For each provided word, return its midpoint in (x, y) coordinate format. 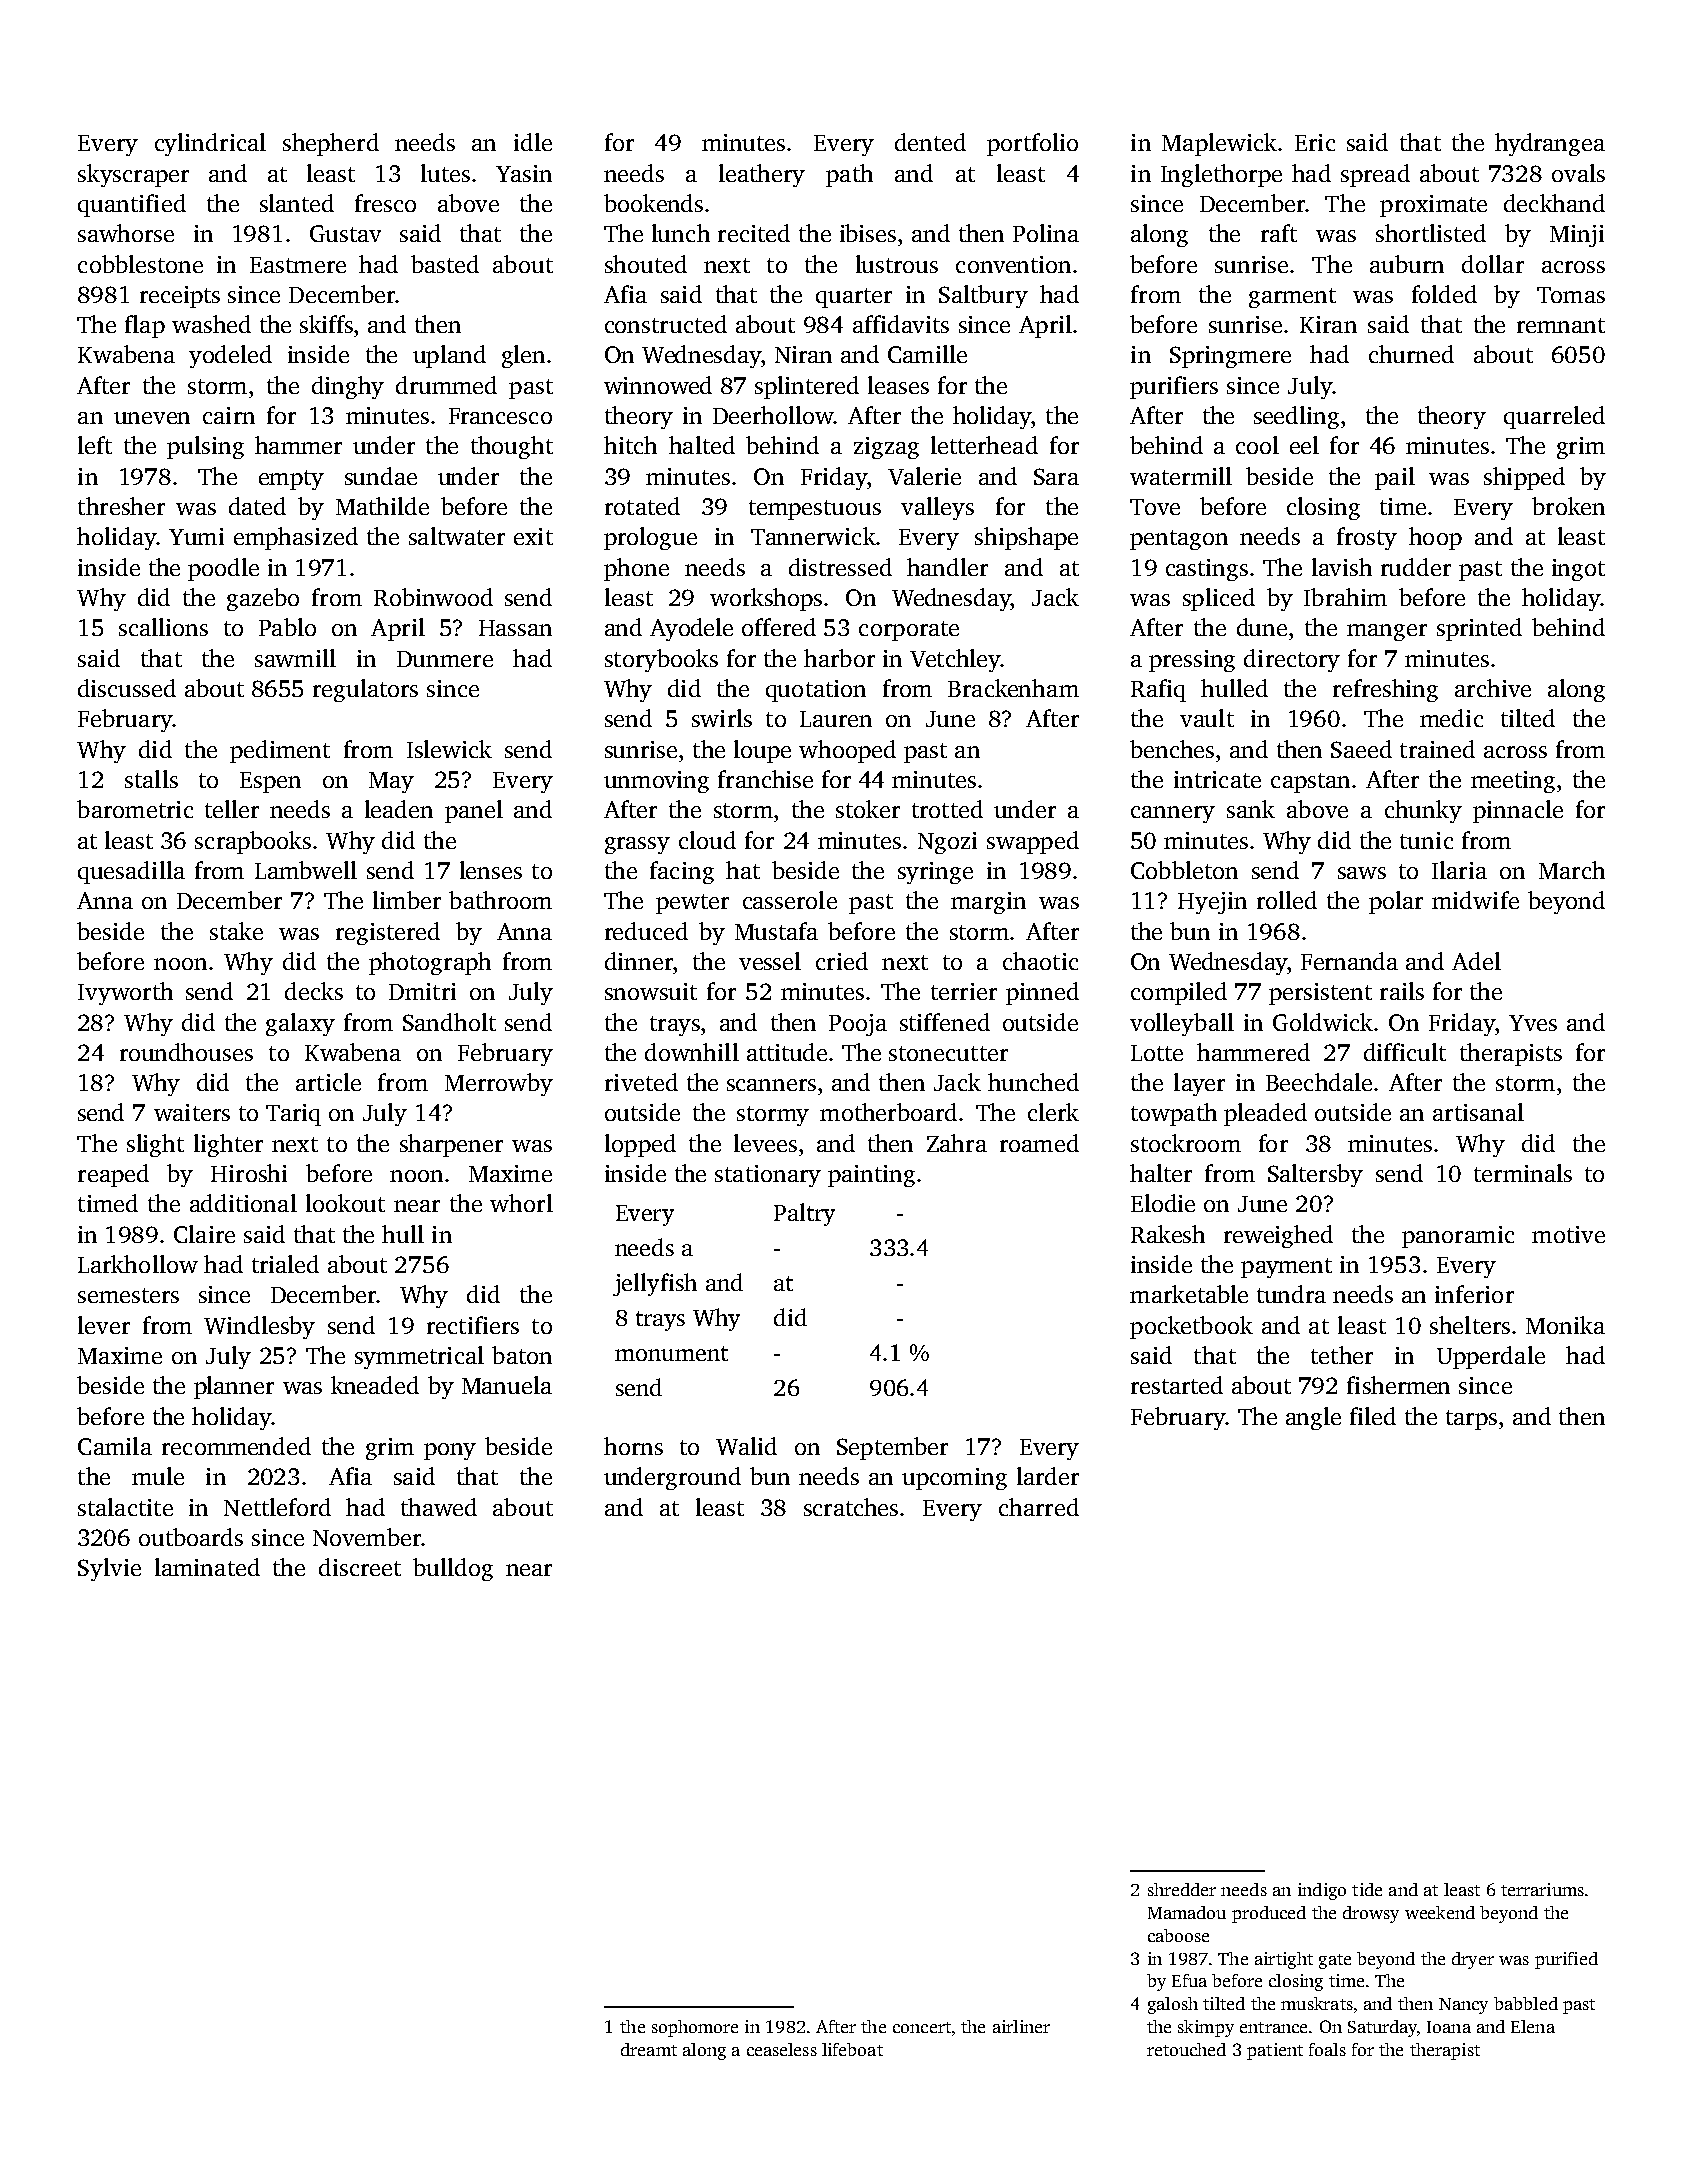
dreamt (649, 2049)
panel (474, 811)
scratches (851, 1507)
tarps (1471, 1420)
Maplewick (1219, 144)
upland (449, 356)
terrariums (1542, 1889)
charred (1039, 1507)
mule (158, 1476)
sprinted (1479, 629)
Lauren (836, 719)
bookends (653, 203)
